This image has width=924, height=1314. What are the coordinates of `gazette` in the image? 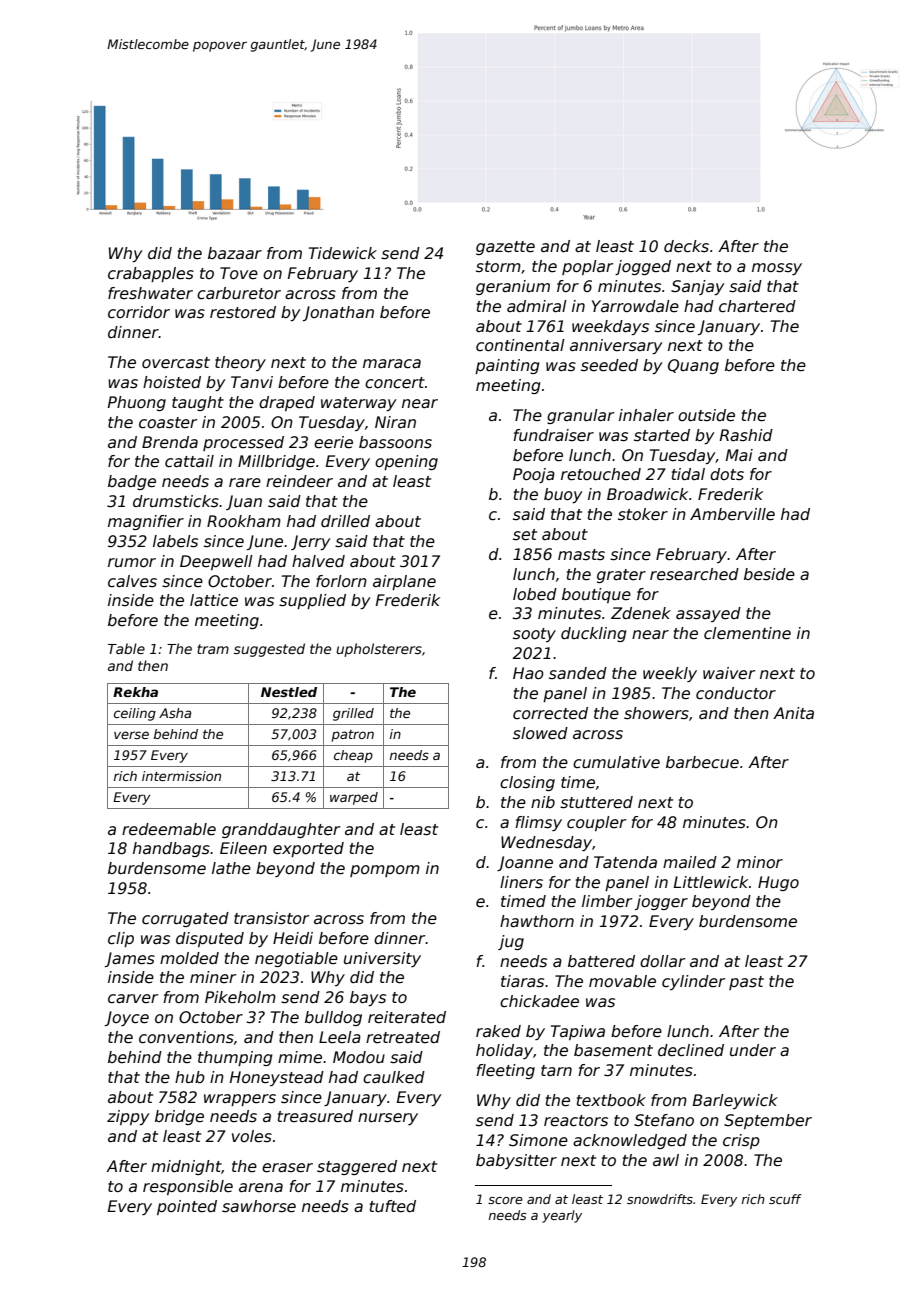 It's located at (505, 248).
